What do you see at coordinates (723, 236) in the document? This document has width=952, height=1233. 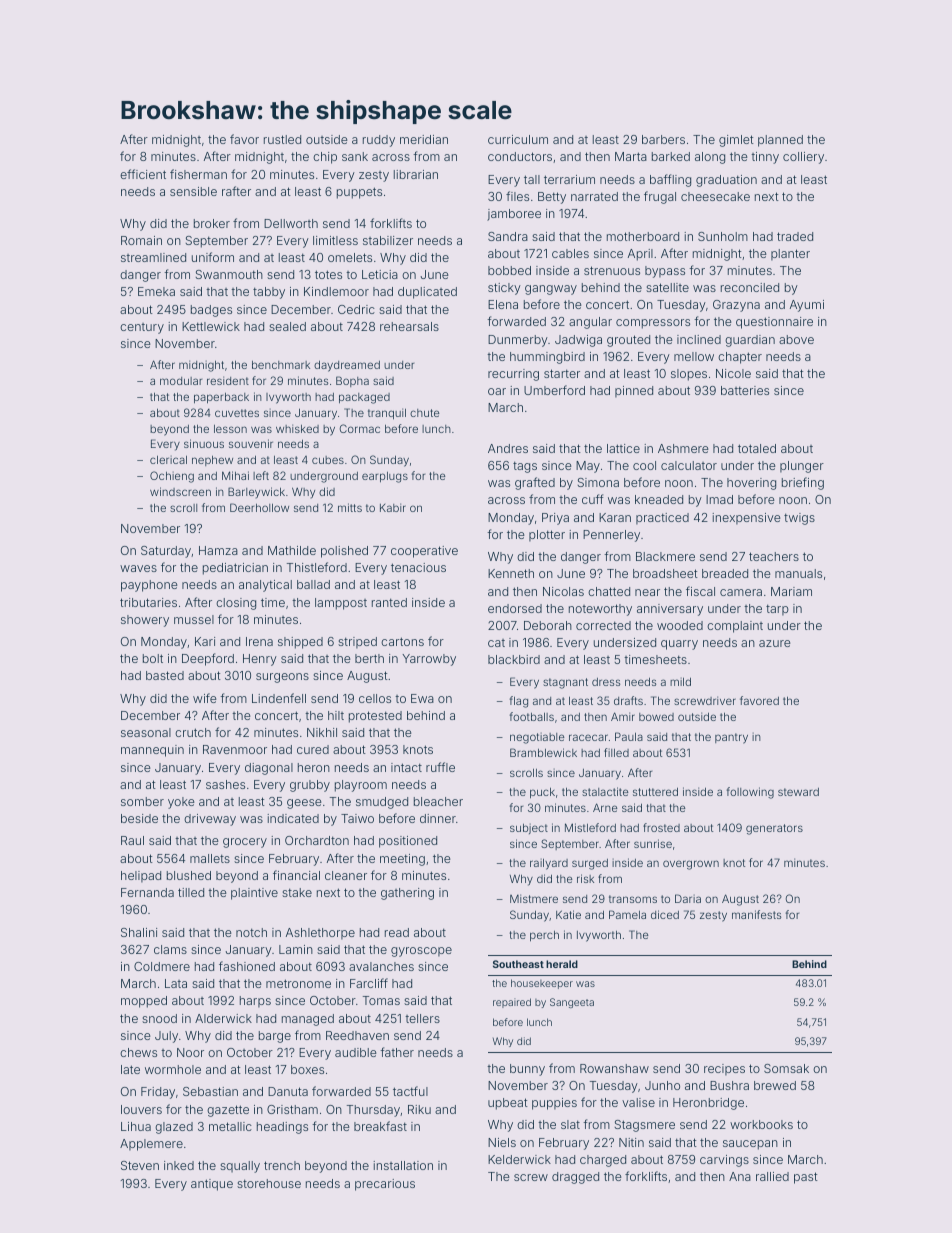 I see `Sunholm` at bounding box center [723, 236].
